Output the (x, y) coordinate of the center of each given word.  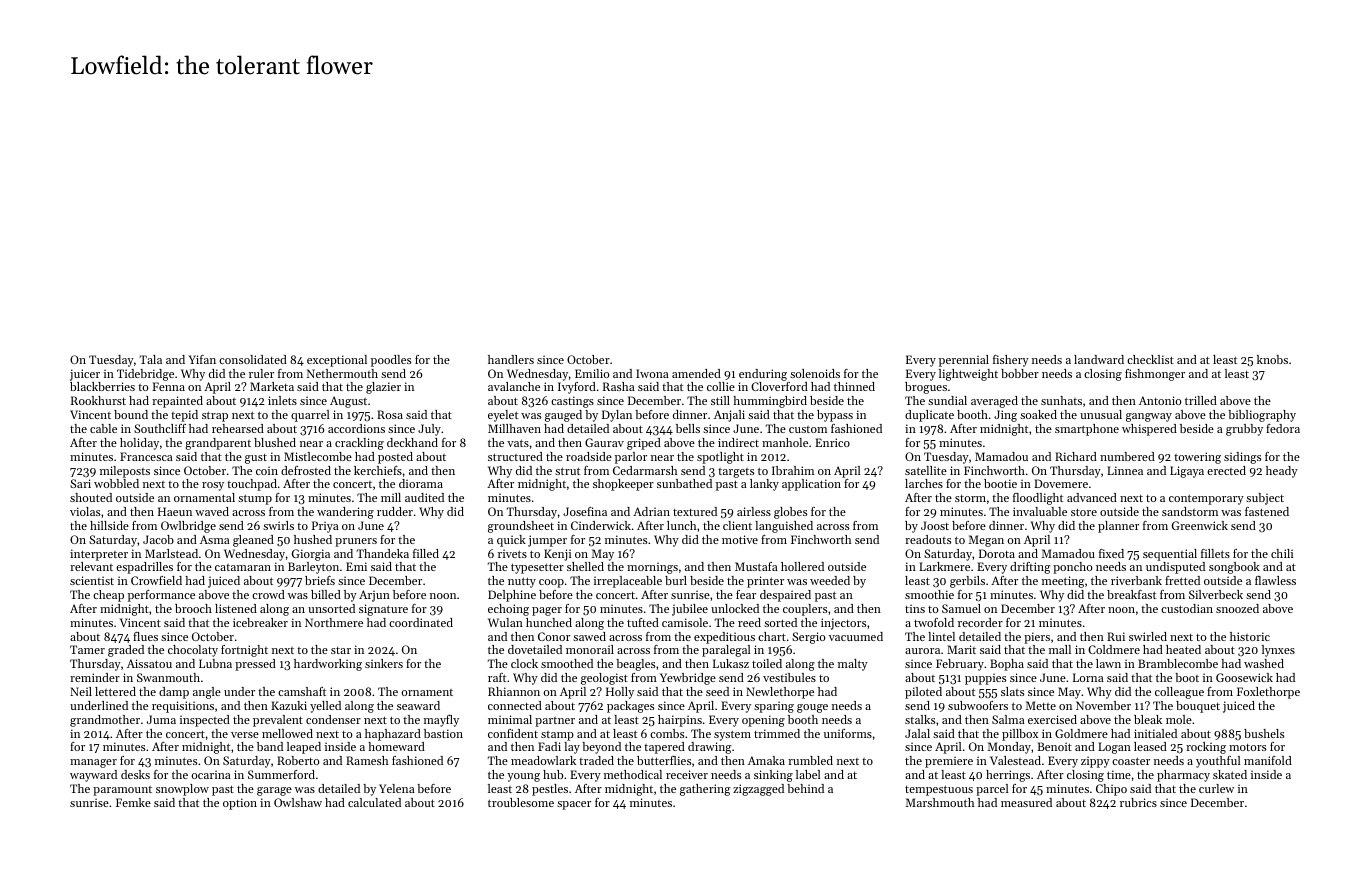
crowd (268, 594)
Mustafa (756, 566)
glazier (383, 388)
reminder (95, 677)
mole (1179, 719)
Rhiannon (514, 691)
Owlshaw (298, 802)
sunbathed (684, 483)
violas (85, 511)
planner (1118, 527)
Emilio (592, 373)
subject (1265, 499)
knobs (1272, 359)
